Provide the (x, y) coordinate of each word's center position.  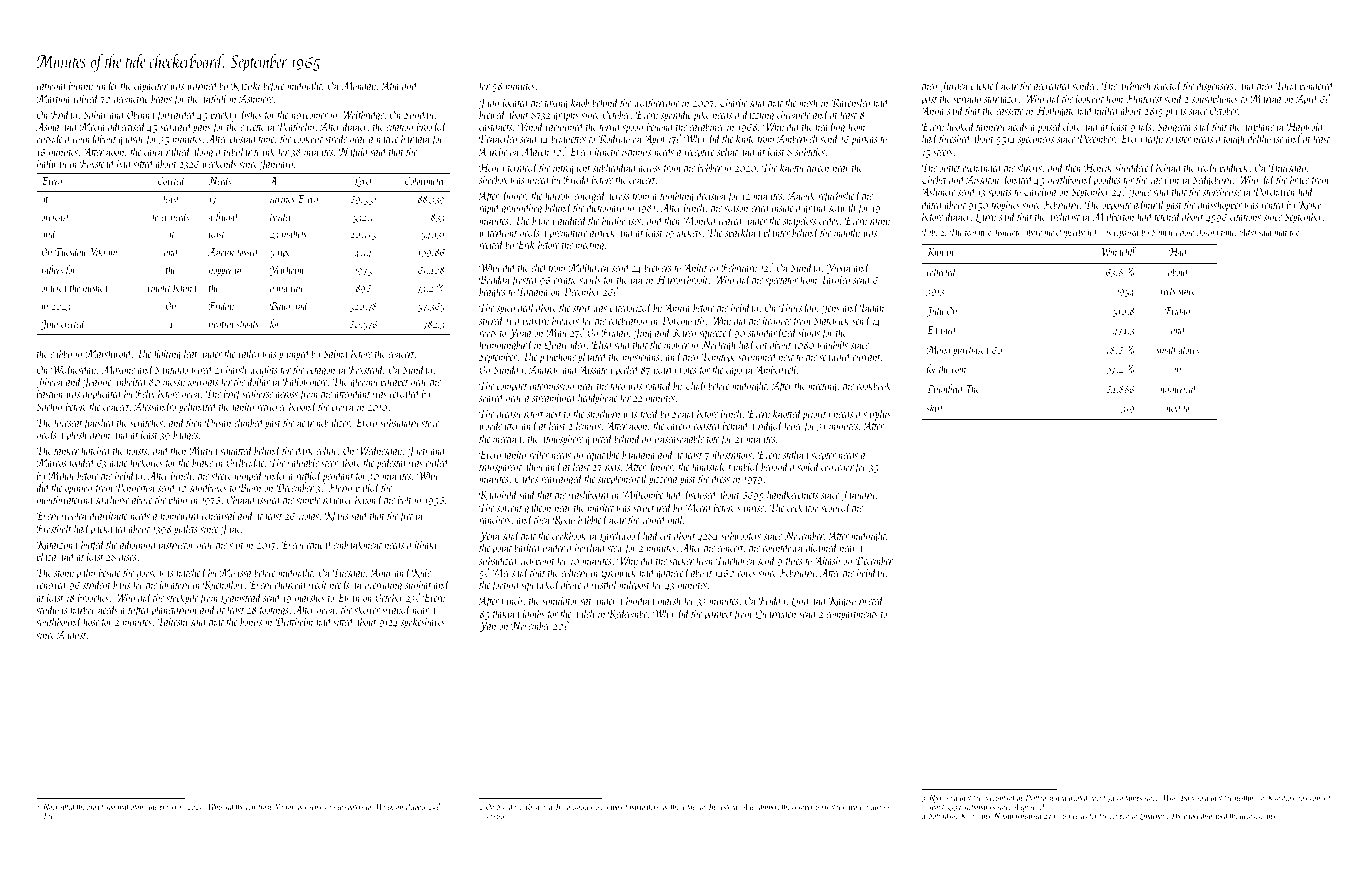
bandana (638, 454)
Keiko (1310, 204)
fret (406, 516)
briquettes (568, 139)
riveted (871, 600)
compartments (852, 615)
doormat (117, 807)
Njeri (936, 798)
